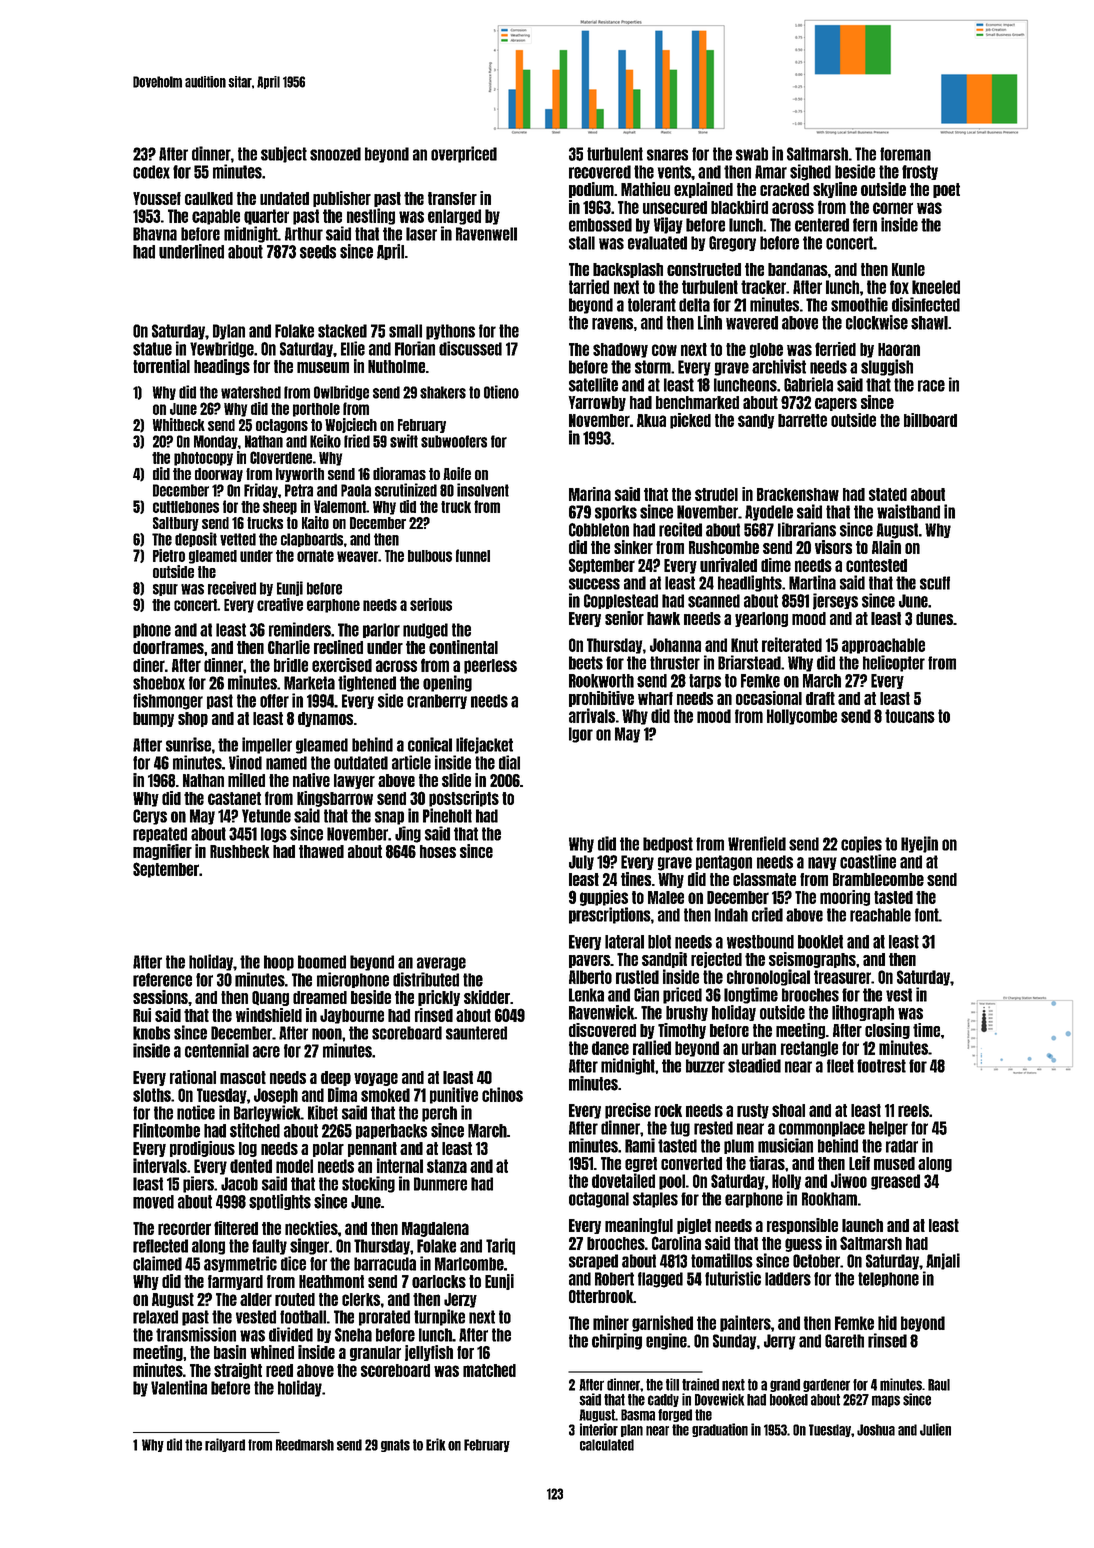 This screenshot has height=1548, width=1094. Describe the element at coordinates (293, 1263) in the screenshot. I see `dice` at that location.
